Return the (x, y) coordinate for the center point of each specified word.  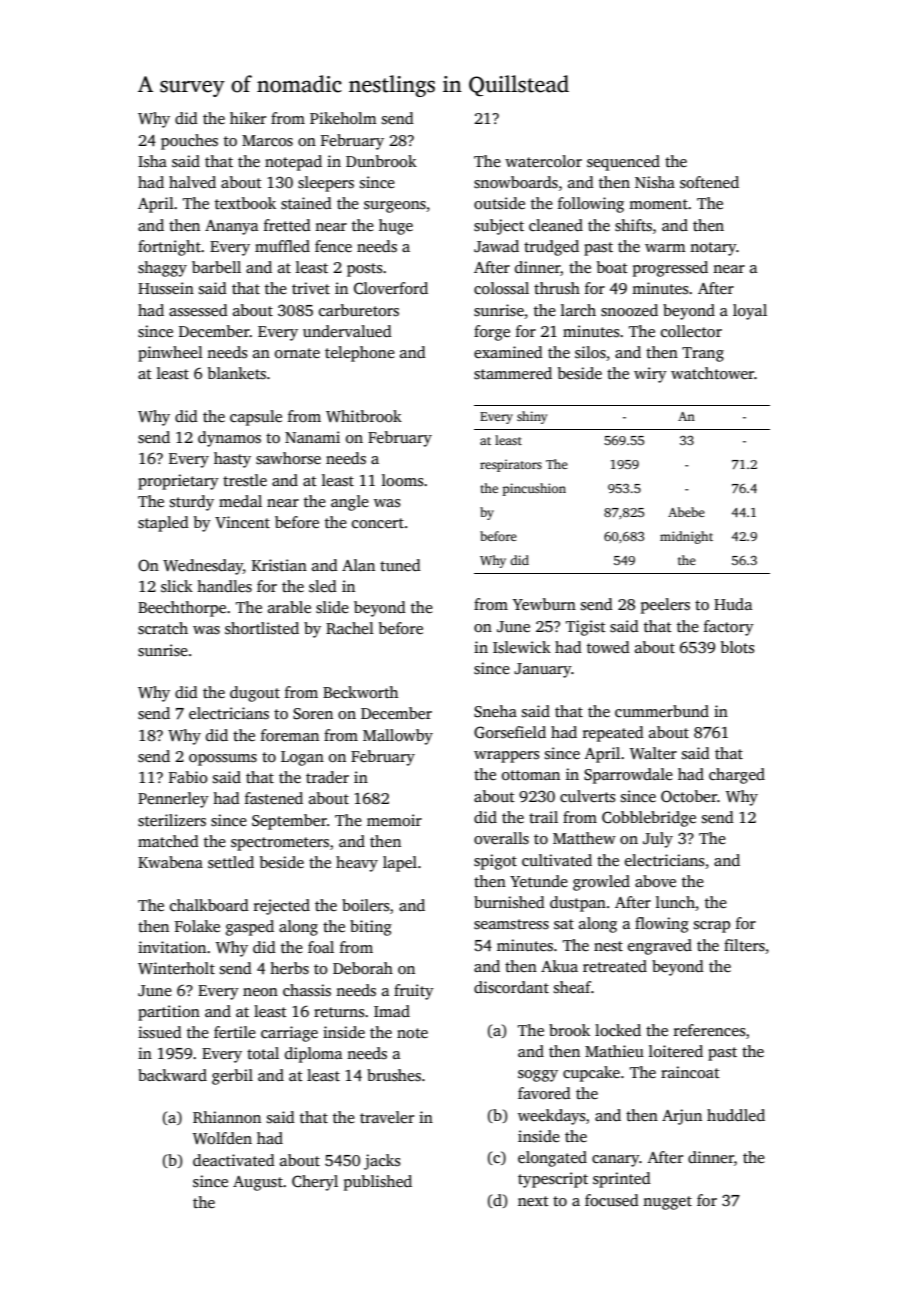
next (533, 1201)
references (710, 1030)
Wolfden (222, 1138)
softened (709, 182)
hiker (248, 118)
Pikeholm (343, 118)
